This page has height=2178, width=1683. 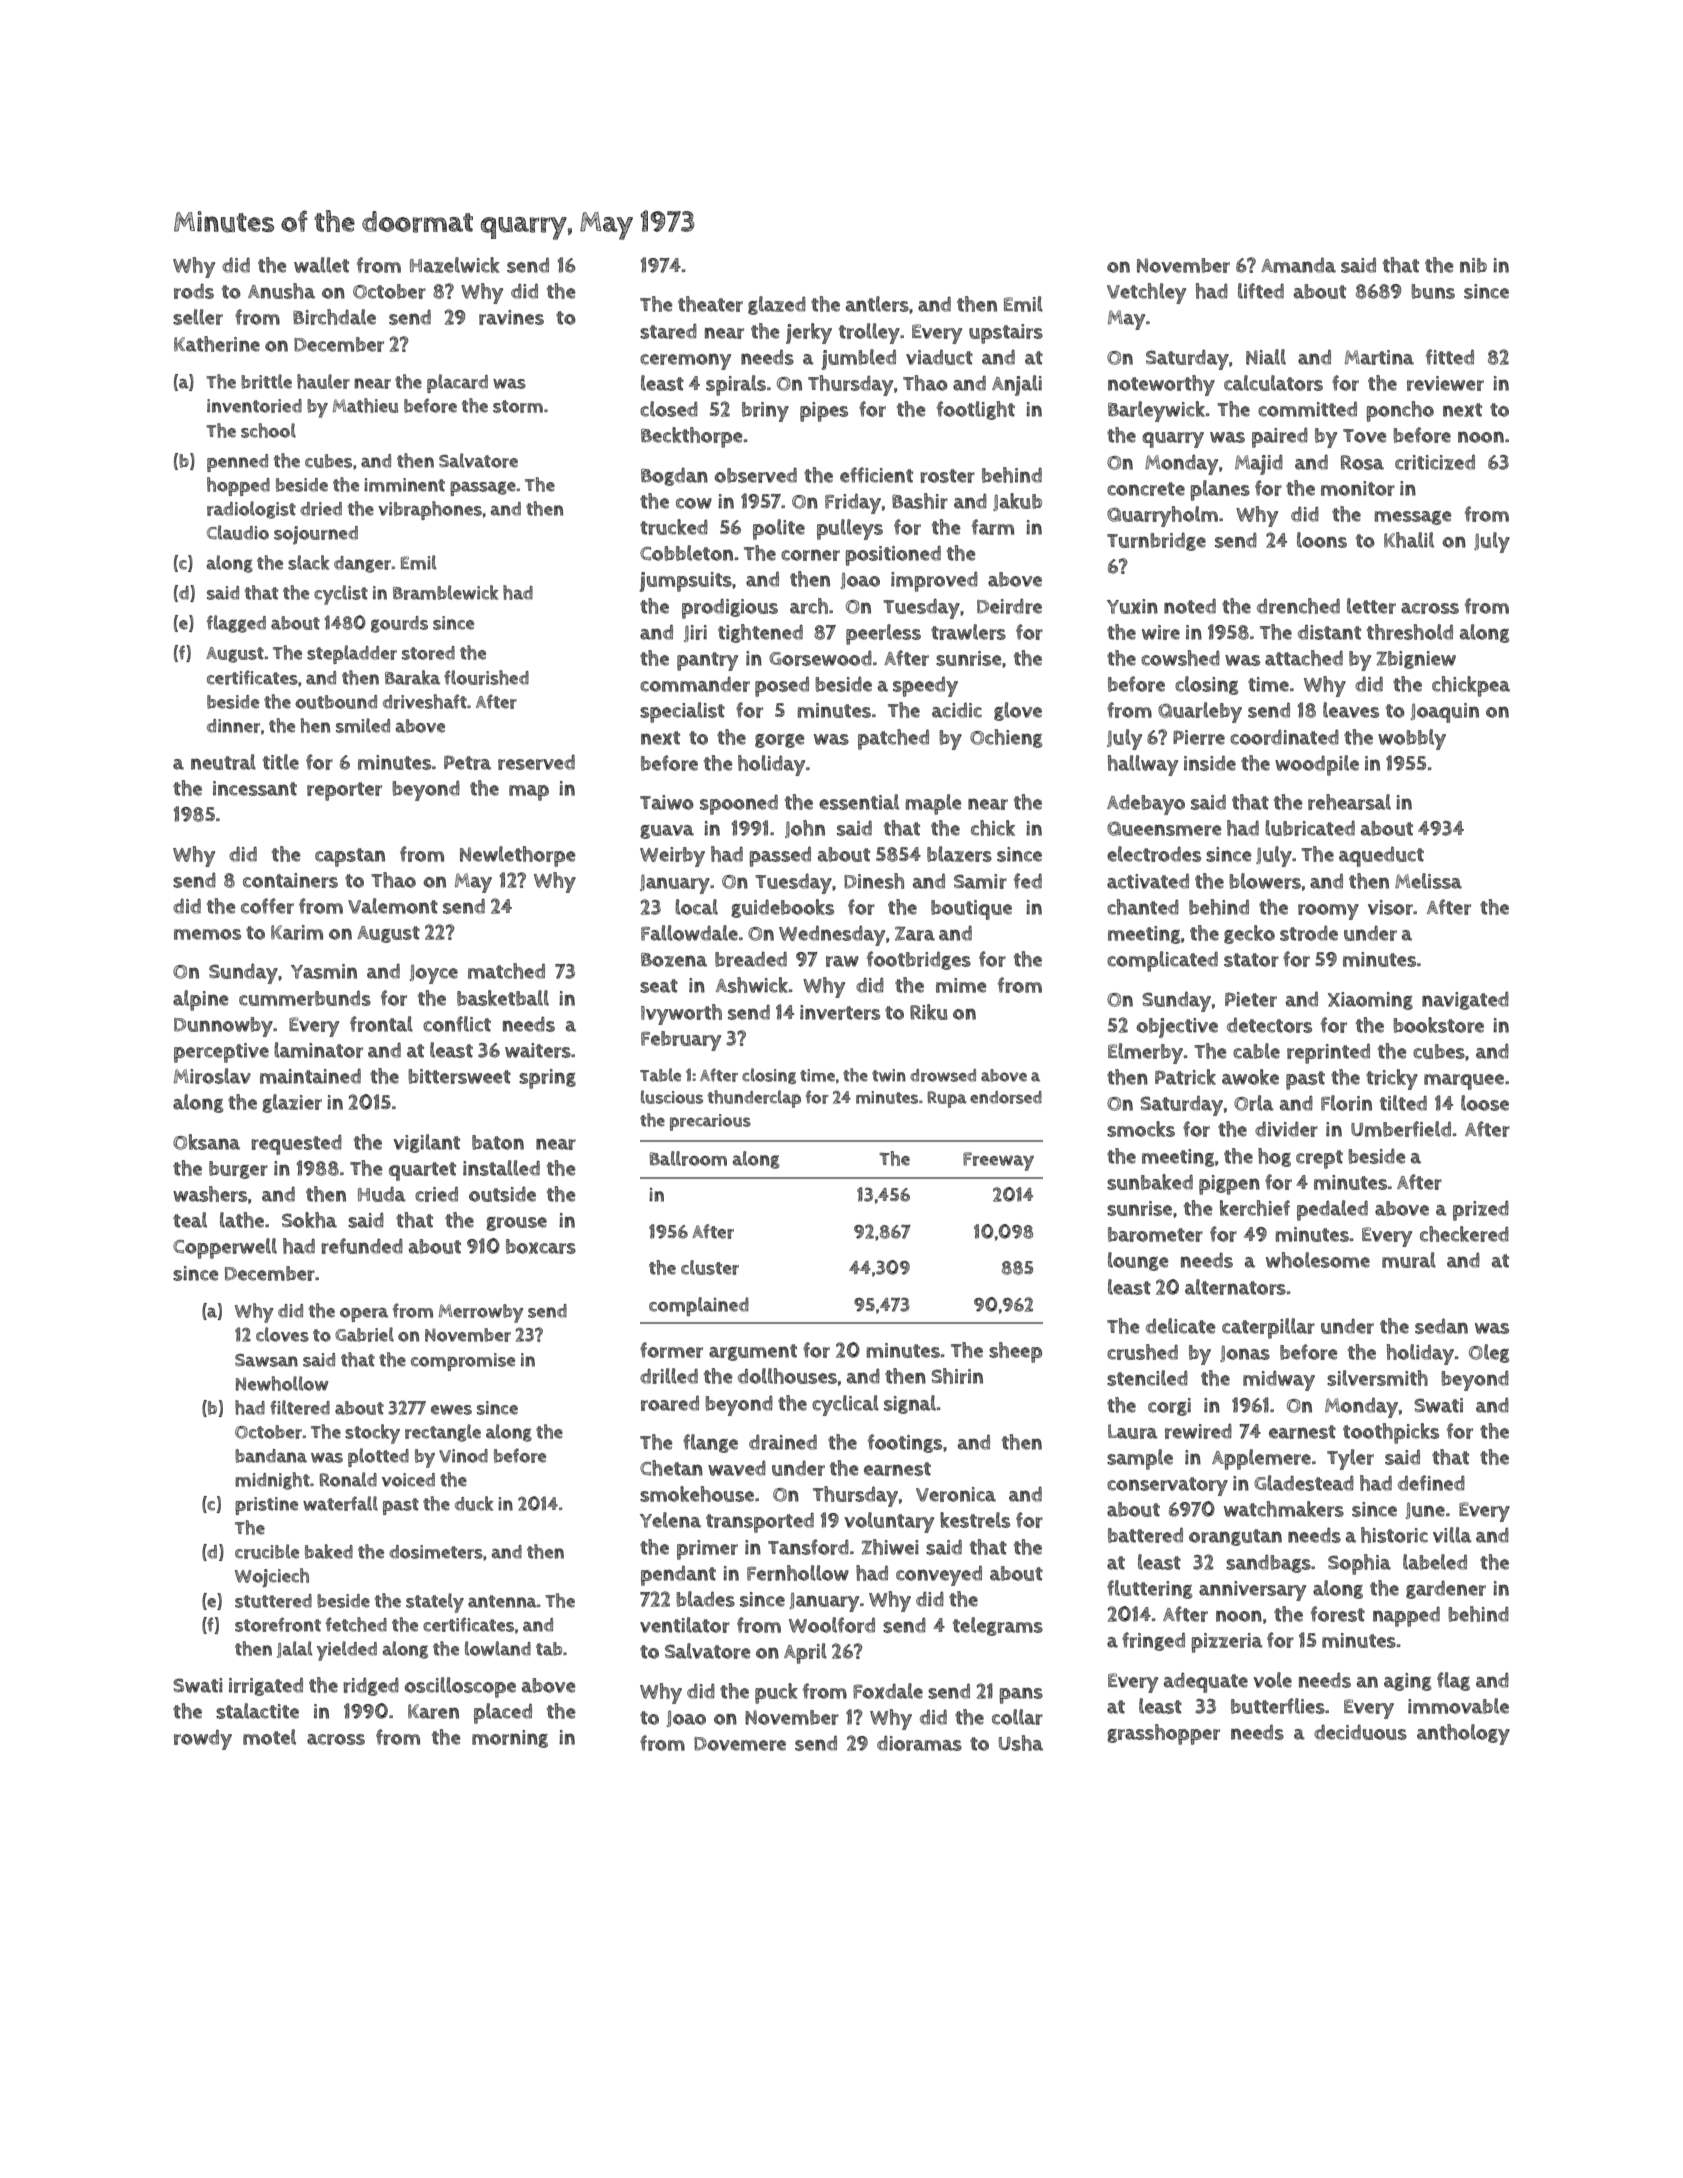 What do you see at coordinates (1409, 540) in the page?
I see `Khalil` at bounding box center [1409, 540].
